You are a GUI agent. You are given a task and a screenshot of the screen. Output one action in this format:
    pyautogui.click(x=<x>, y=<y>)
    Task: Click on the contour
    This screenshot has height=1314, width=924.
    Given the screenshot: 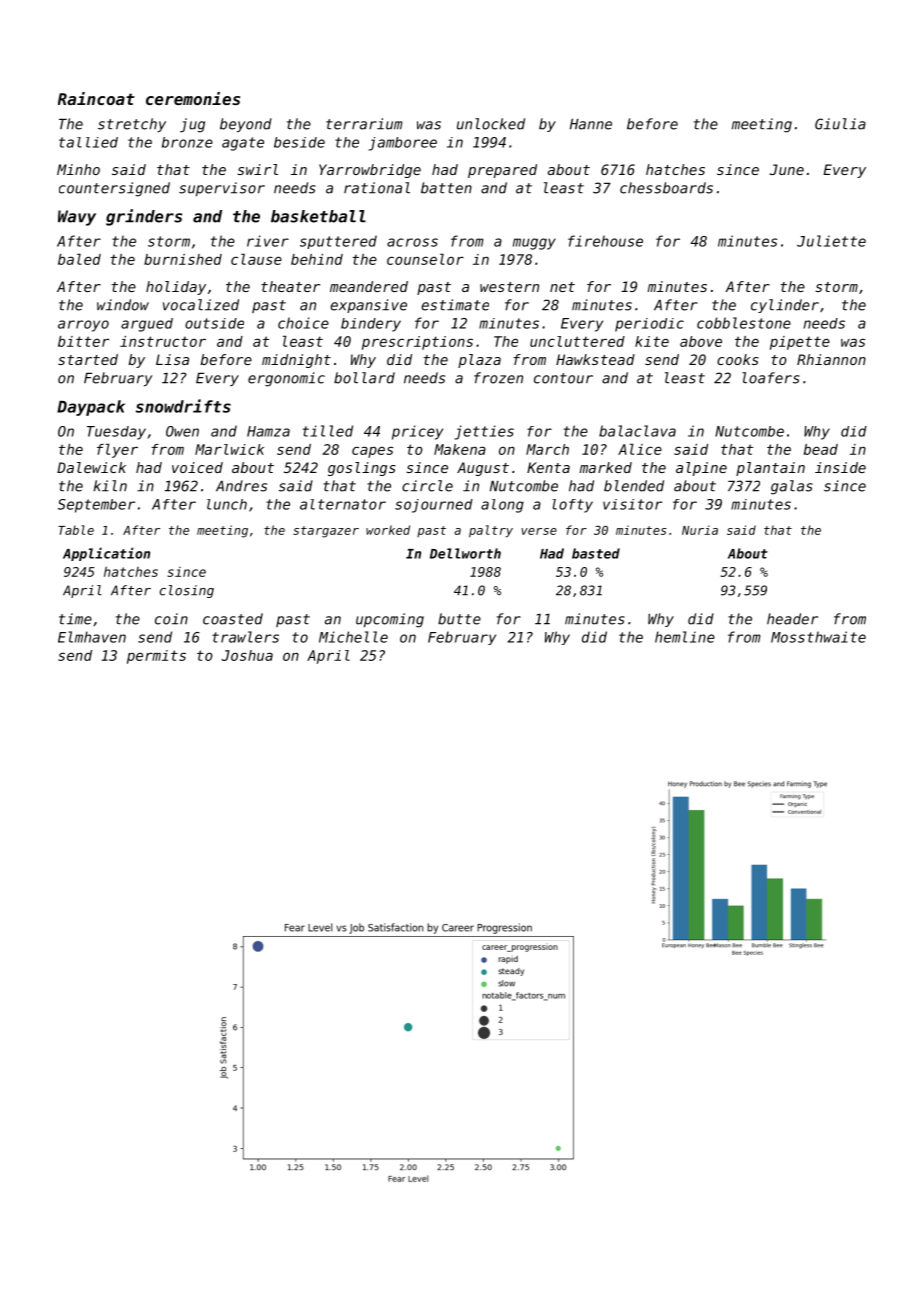 What is the action you would take?
    pyautogui.click(x=563, y=378)
